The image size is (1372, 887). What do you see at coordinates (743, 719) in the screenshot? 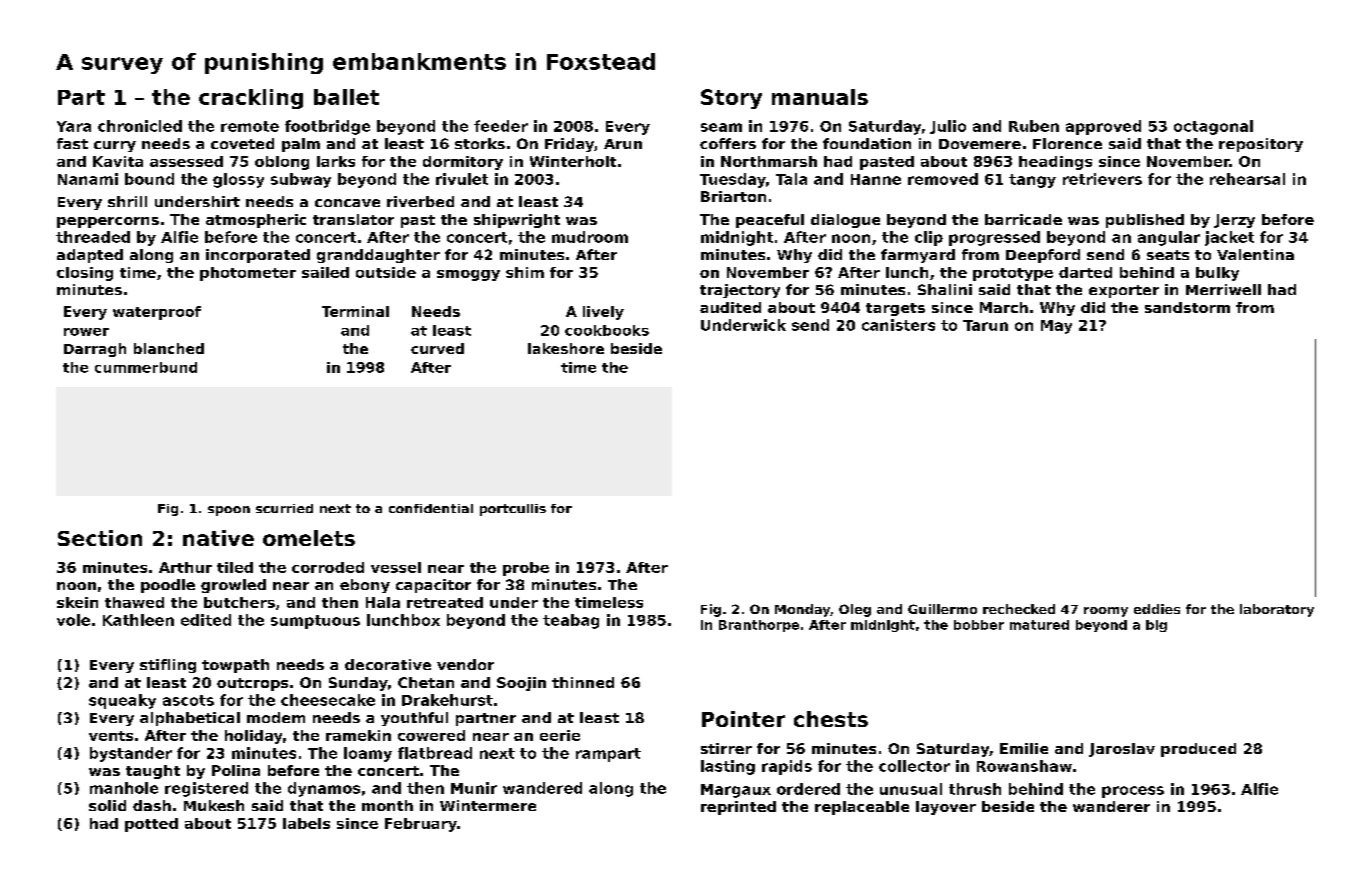
I see `Pointer` at bounding box center [743, 719].
